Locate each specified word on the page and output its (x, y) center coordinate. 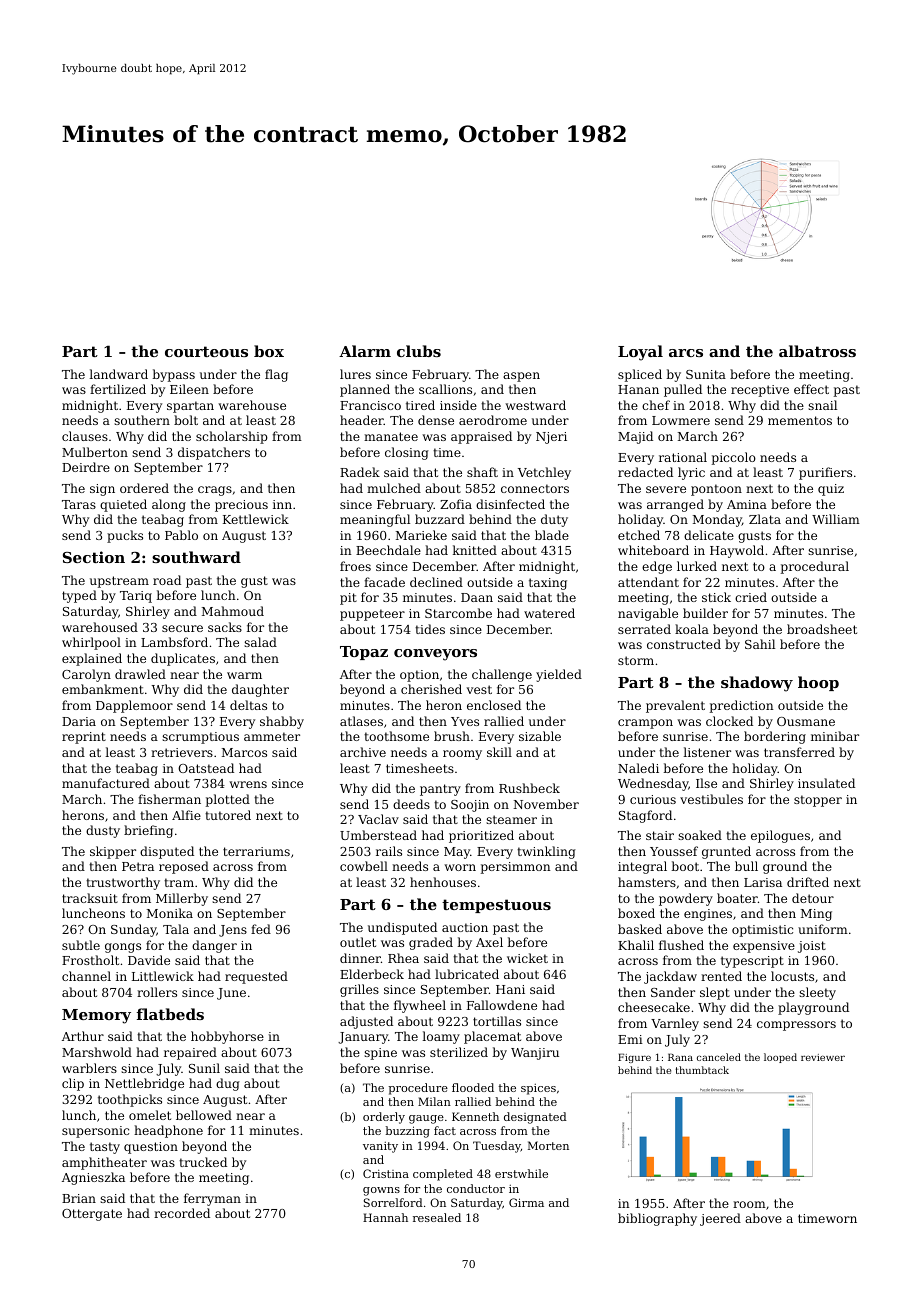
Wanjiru (535, 1054)
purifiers (825, 473)
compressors (796, 1026)
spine (380, 1054)
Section (94, 557)
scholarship (232, 437)
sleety (817, 993)
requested (256, 977)
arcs (686, 353)
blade (552, 535)
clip (73, 1084)
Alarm (365, 351)
